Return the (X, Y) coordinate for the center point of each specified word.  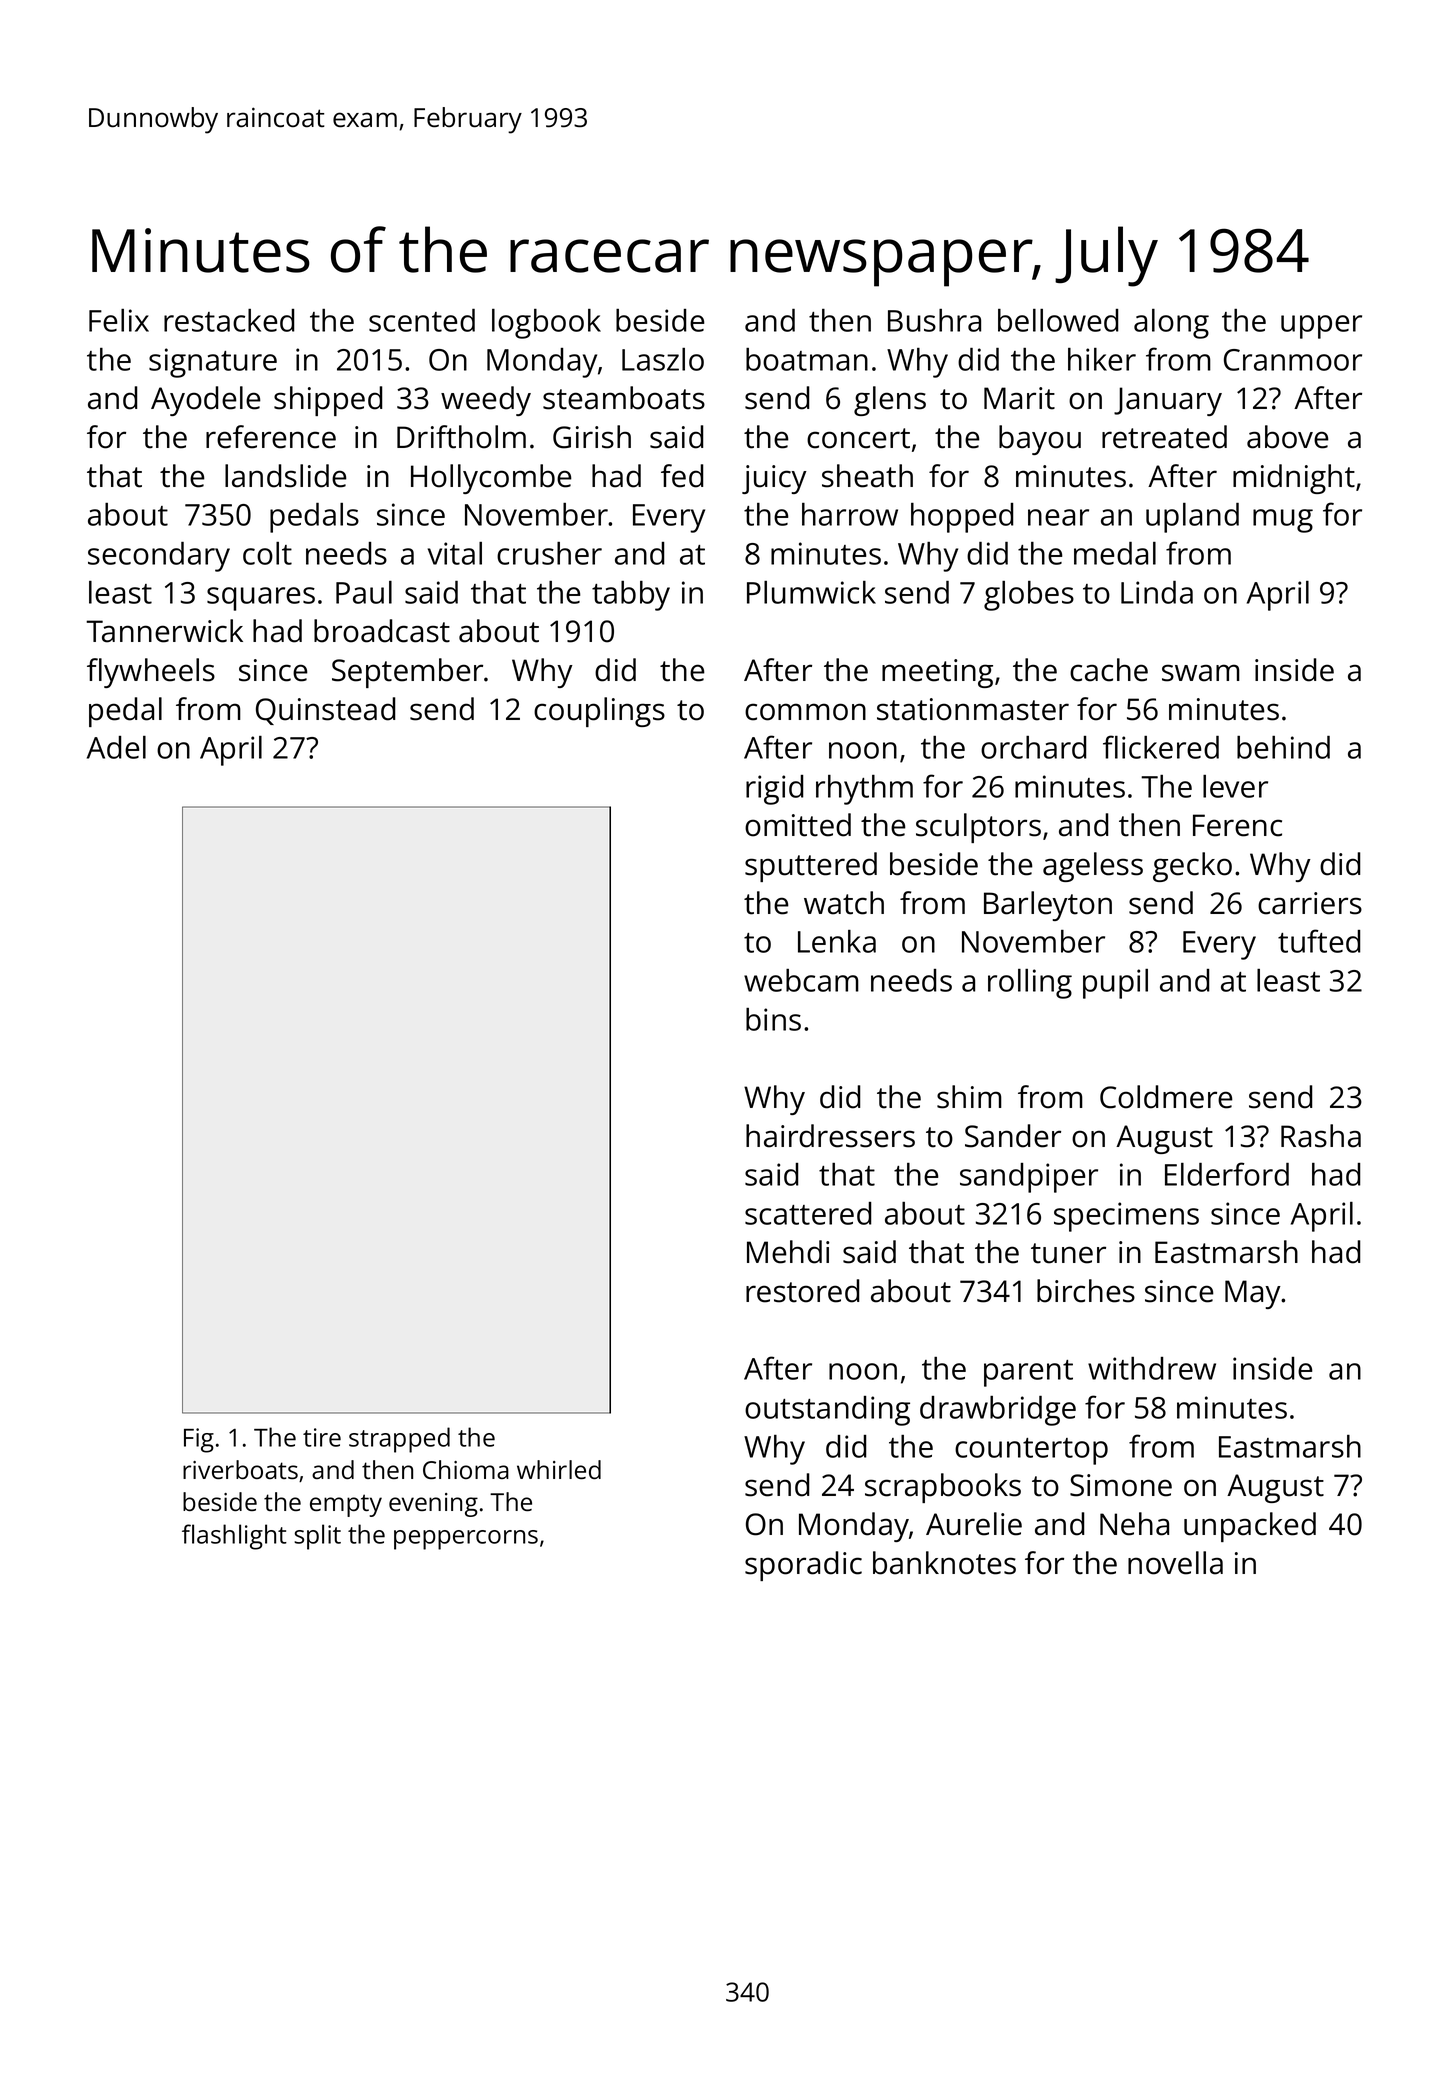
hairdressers (830, 1136)
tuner (1068, 1253)
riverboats (240, 1470)
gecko (1192, 867)
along (1171, 324)
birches (1086, 1291)
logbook (546, 324)
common (805, 712)
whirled (559, 1469)
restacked (229, 320)
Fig (199, 1440)
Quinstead (325, 711)
